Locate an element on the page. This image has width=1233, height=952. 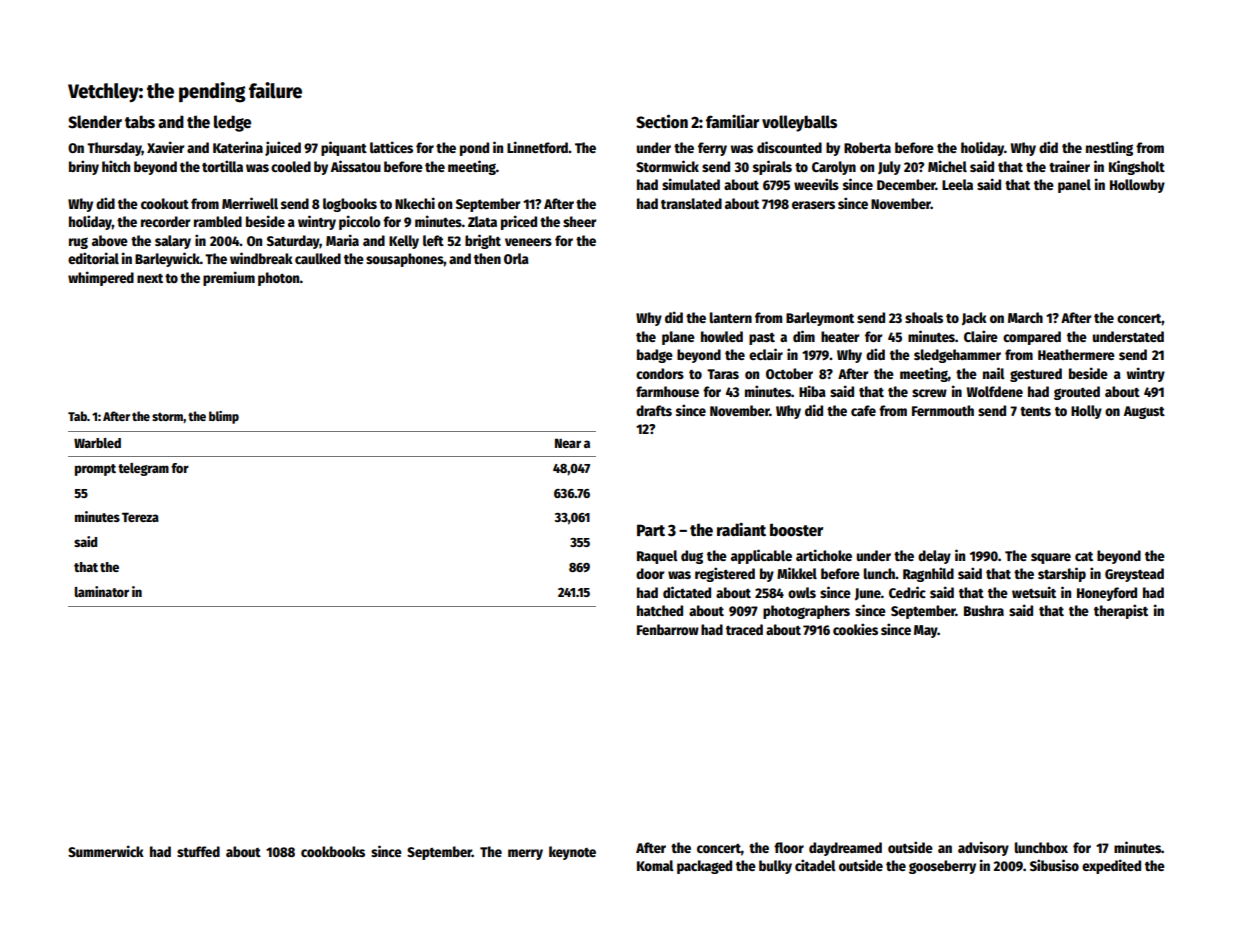
therapist is located at coordinates (1121, 611).
